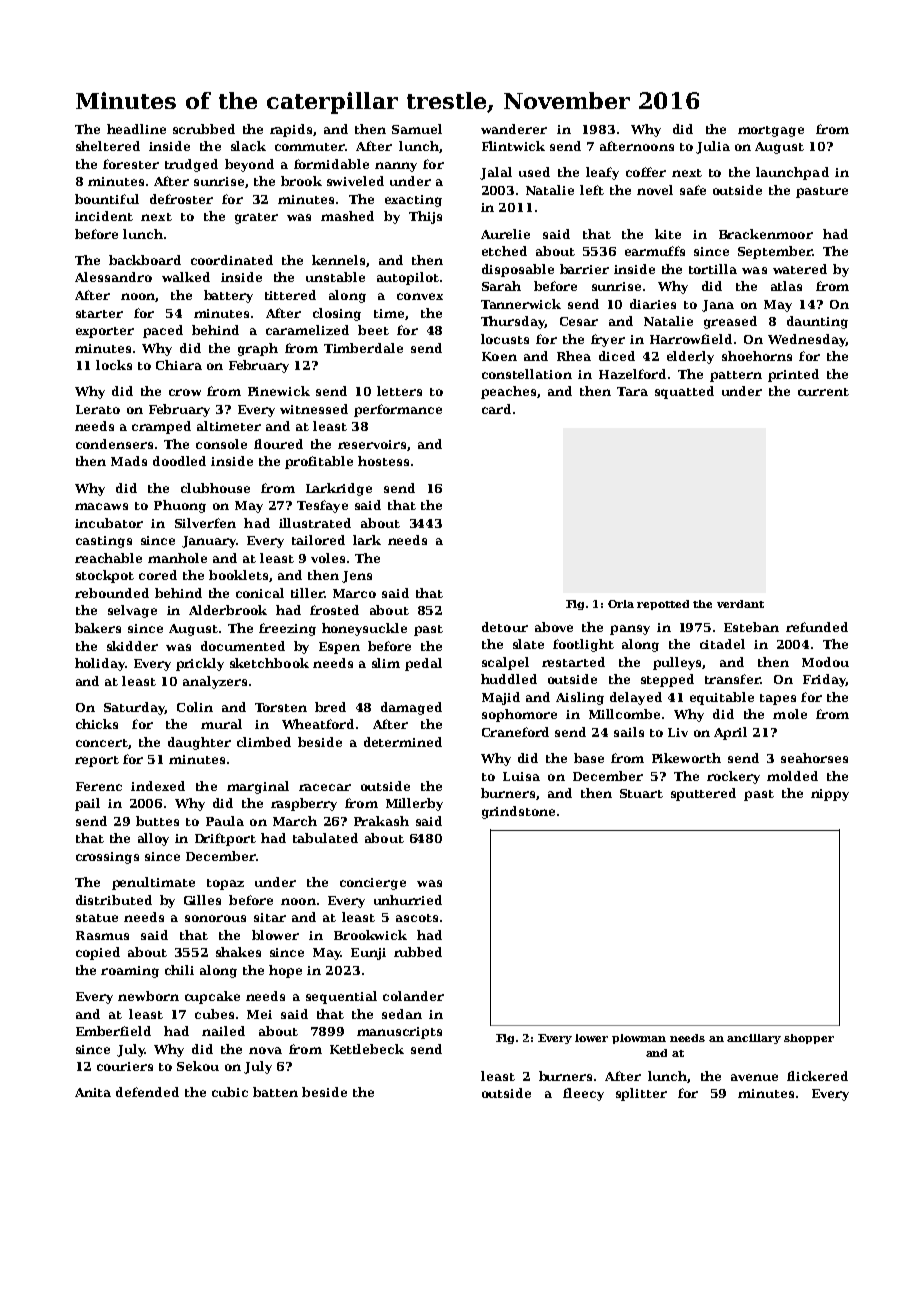 The image size is (924, 1308). I want to click on headline, so click(136, 129).
